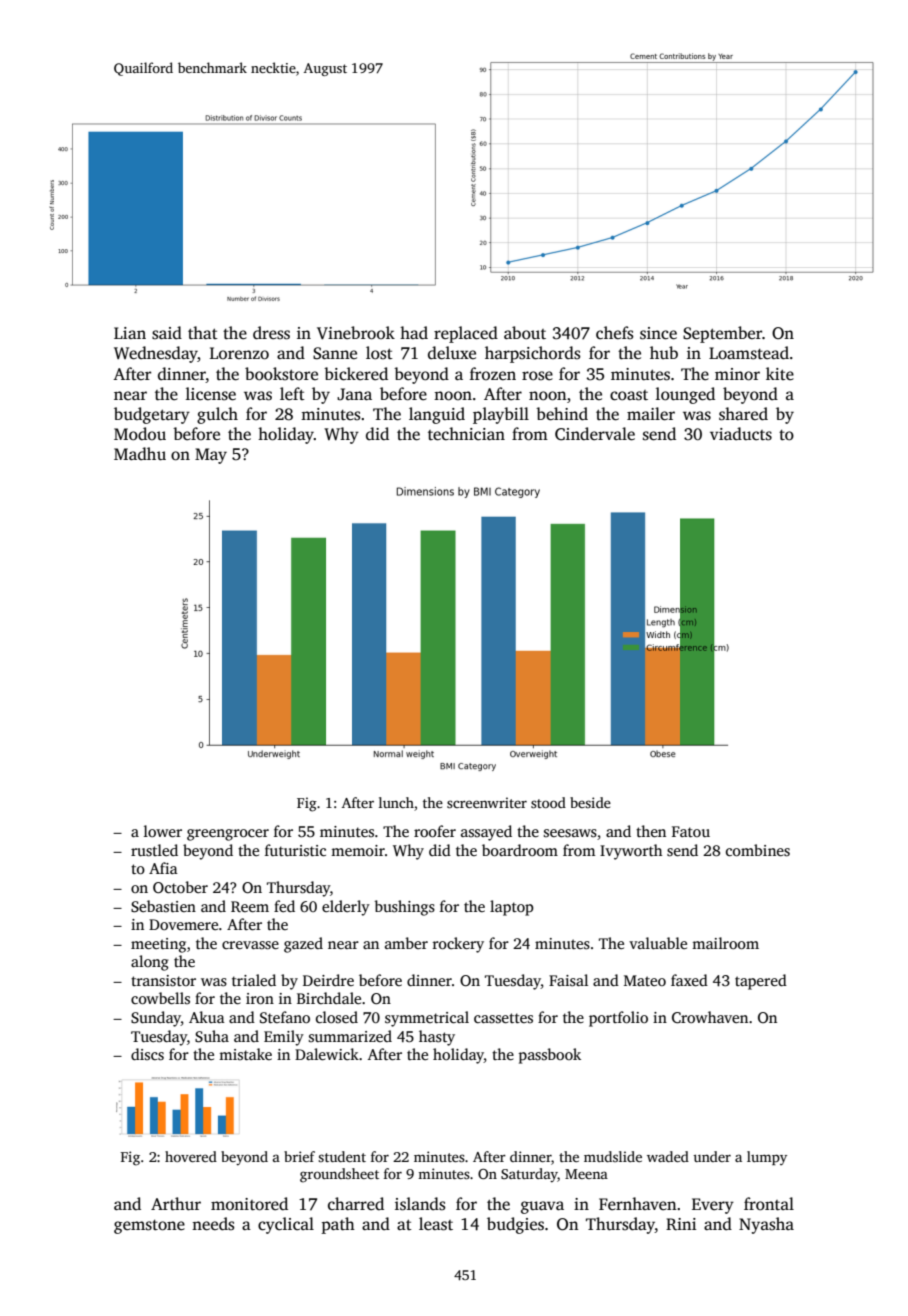  Describe the element at coordinates (595, 434) in the page. I see `Cindervale` at that location.
